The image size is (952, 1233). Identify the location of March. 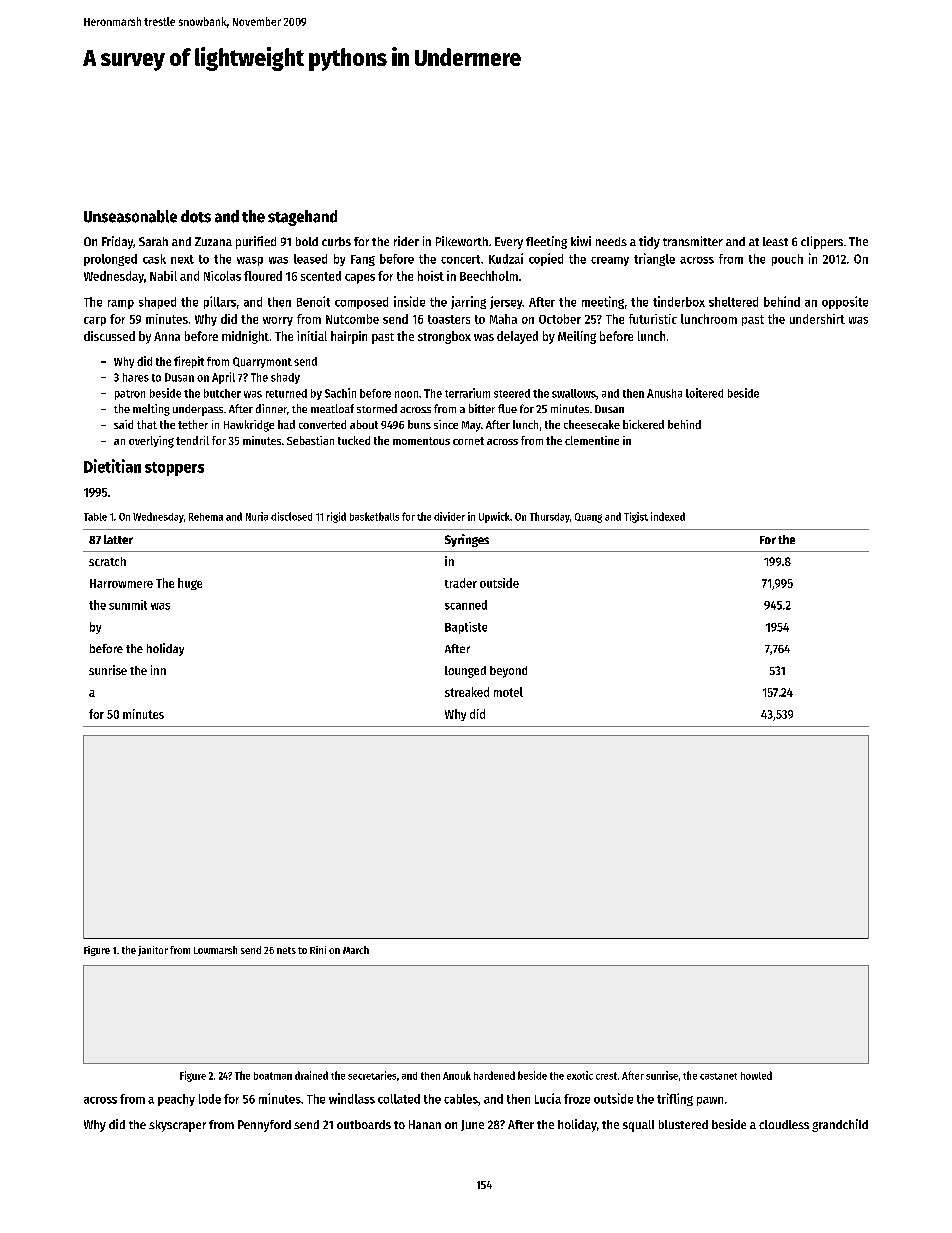
(356, 950).
